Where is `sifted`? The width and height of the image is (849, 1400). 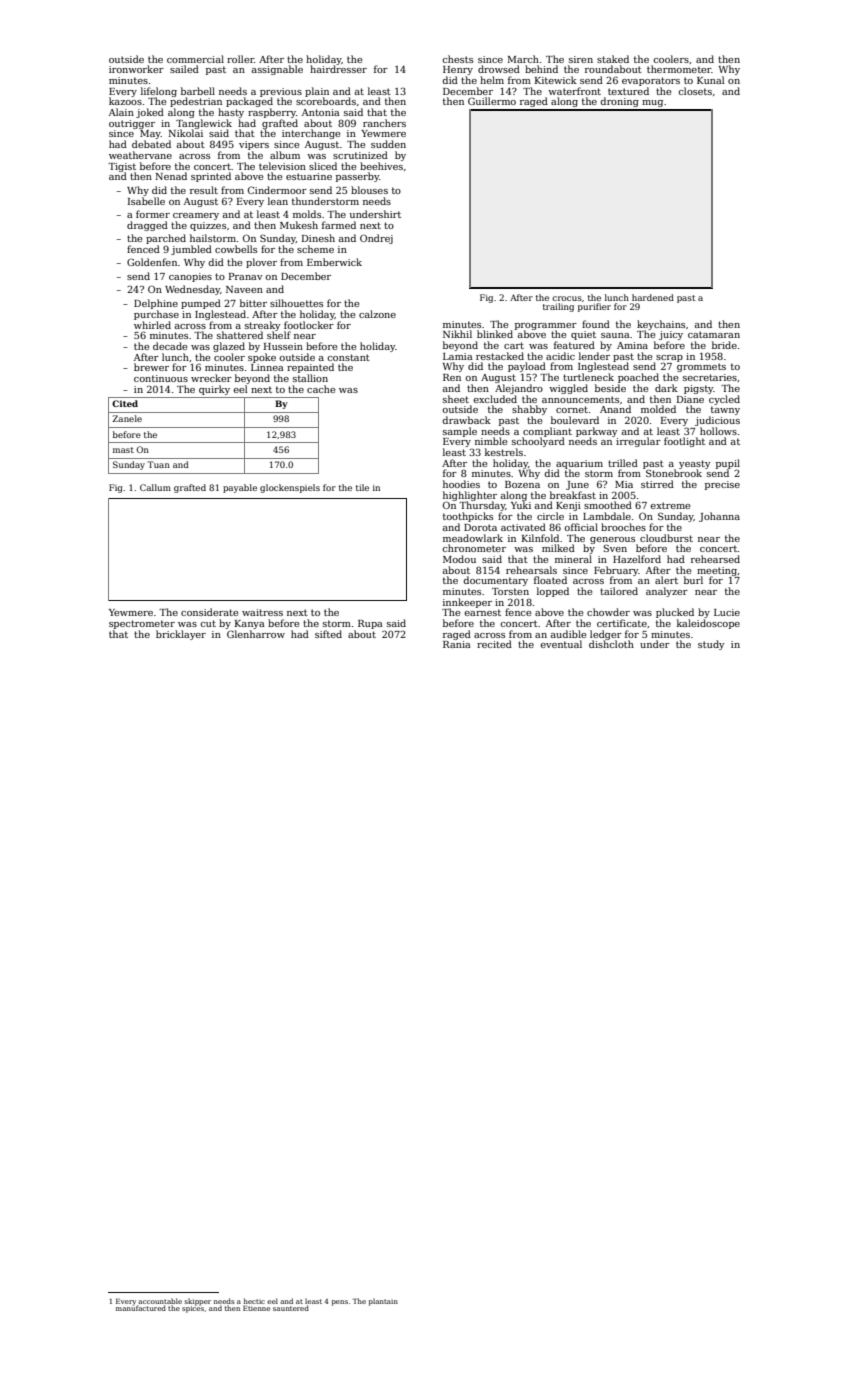
sifted is located at coordinates (328, 634).
